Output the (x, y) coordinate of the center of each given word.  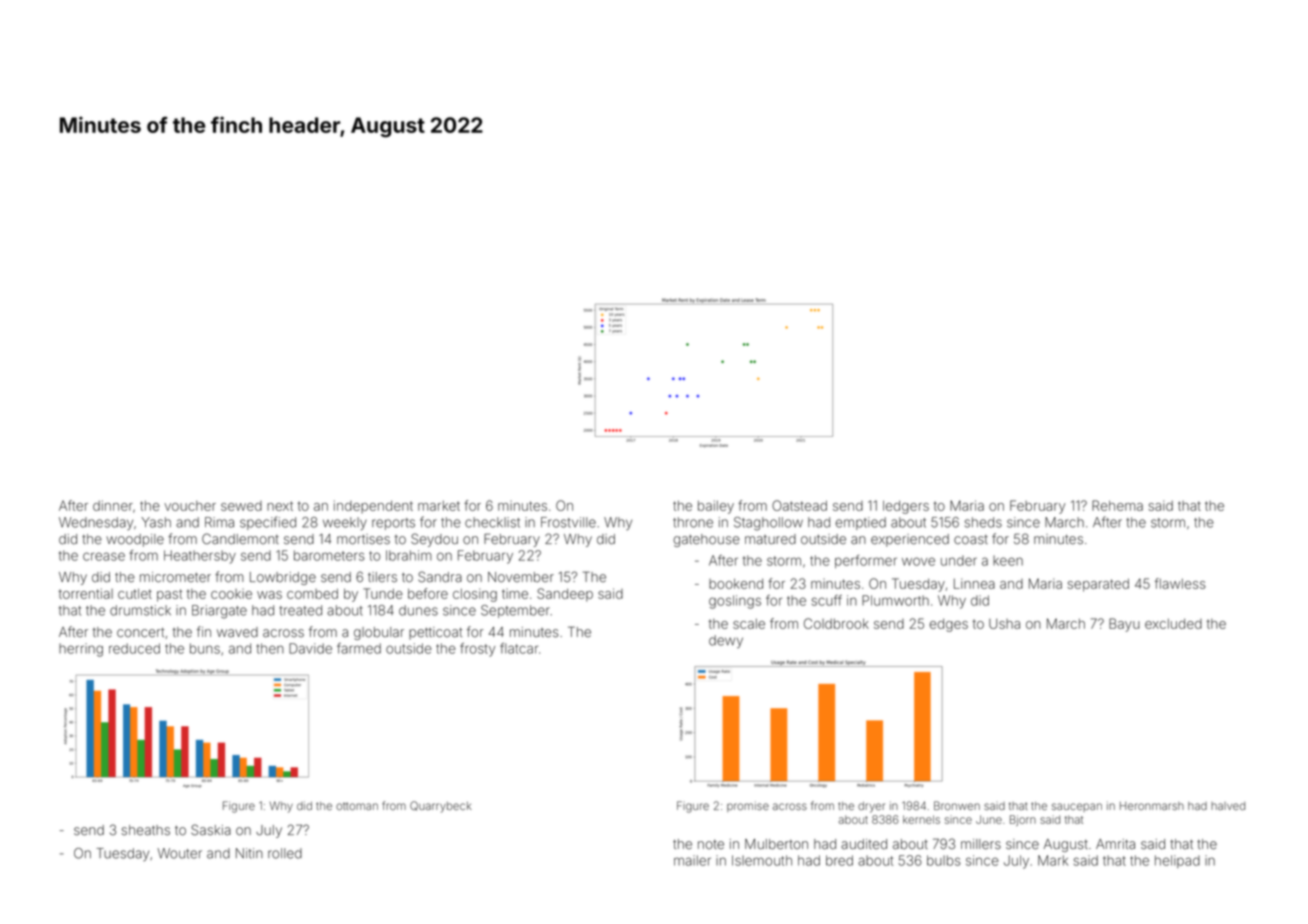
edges (949, 625)
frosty (477, 650)
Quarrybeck (440, 807)
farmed (359, 648)
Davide (310, 648)
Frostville (568, 522)
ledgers (906, 507)
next (280, 506)
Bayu (1124, 625)
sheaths (145, 830)
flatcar (519, 648)
